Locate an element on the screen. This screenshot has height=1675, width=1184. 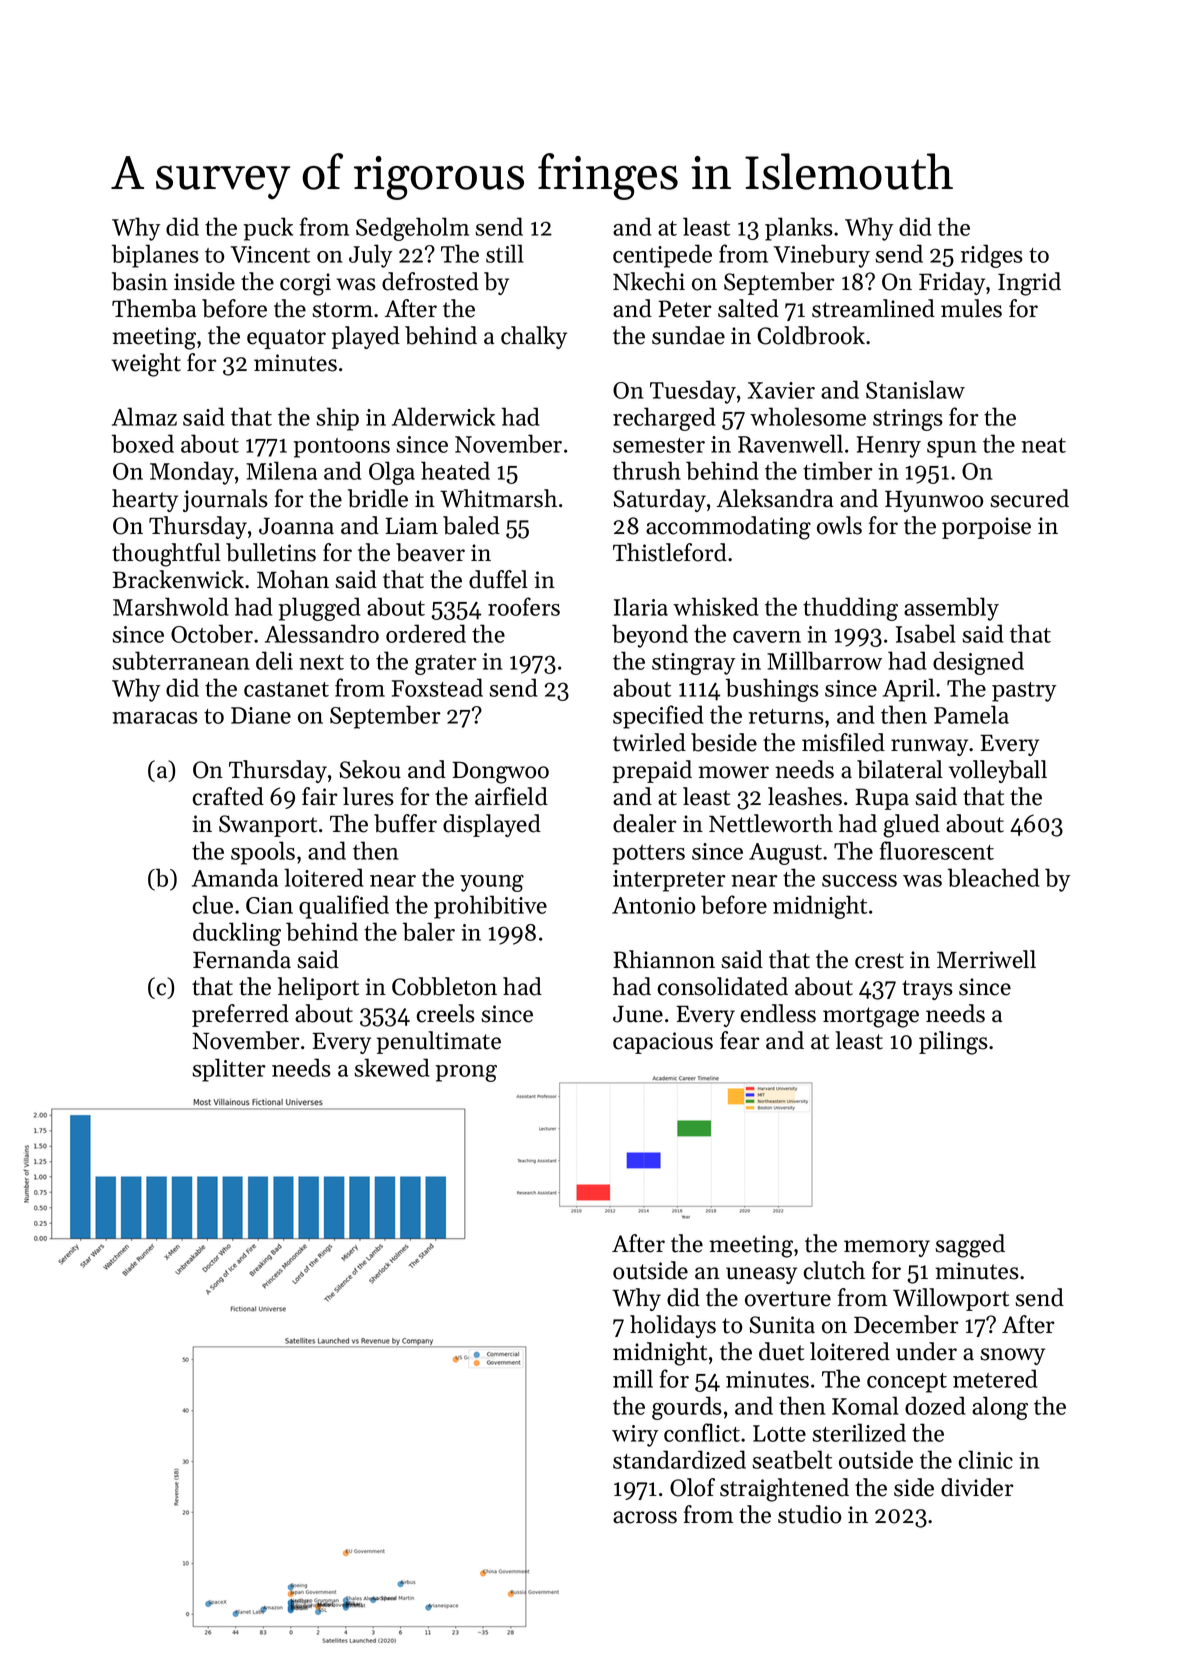
ridges is located at coordinates (992, 256).
